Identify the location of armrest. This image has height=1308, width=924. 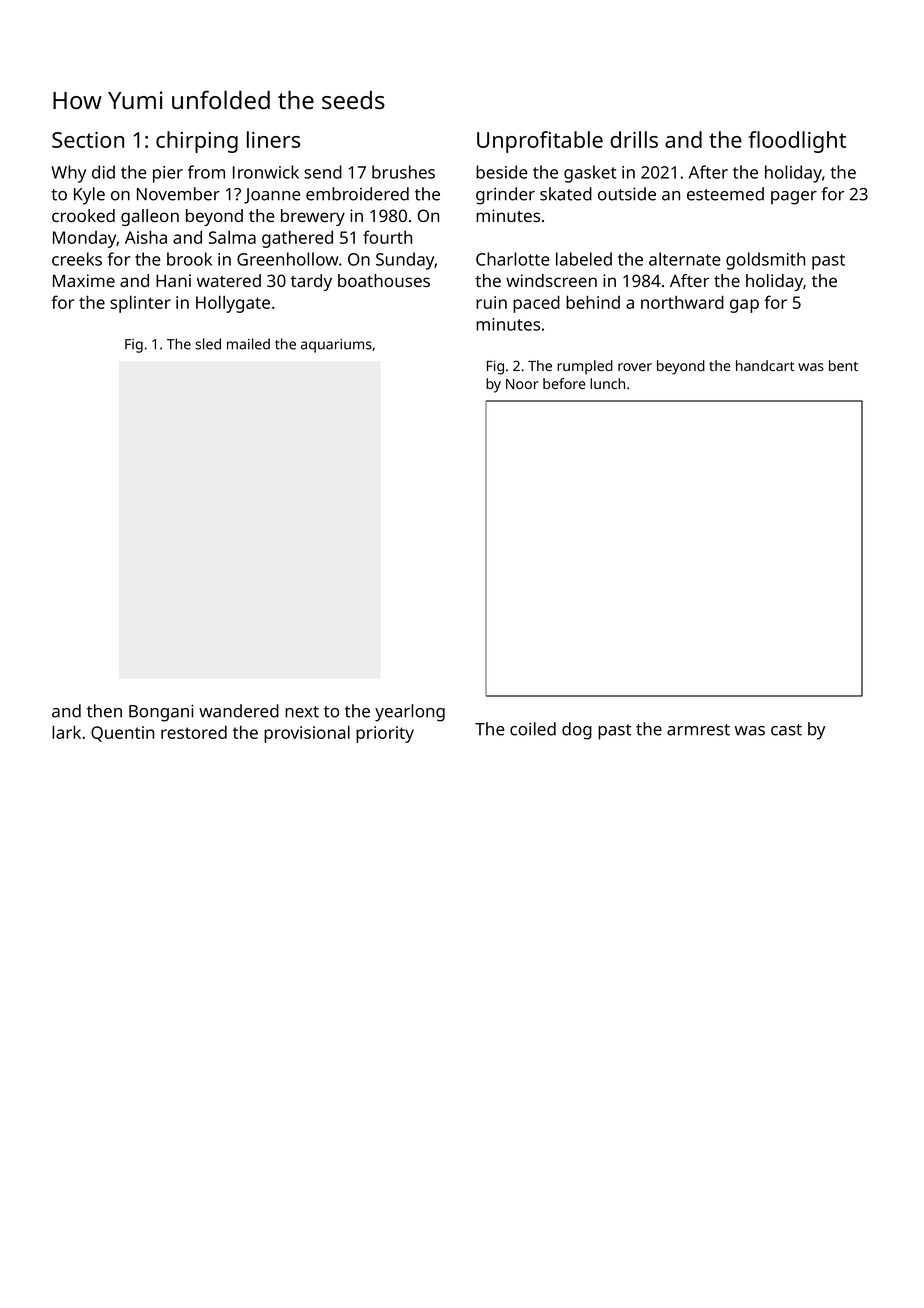
(698, 730).
